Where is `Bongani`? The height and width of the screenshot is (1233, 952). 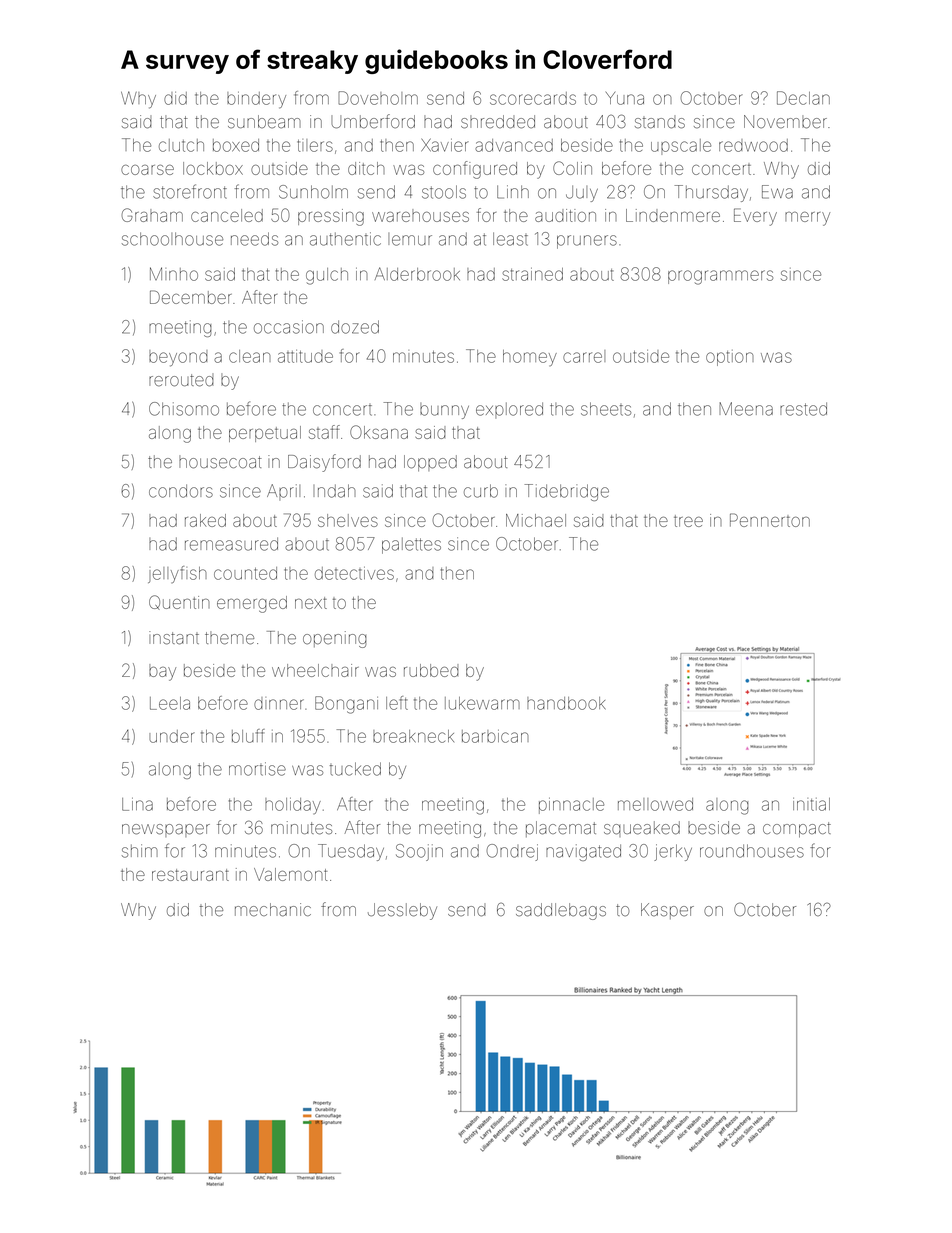 Bongani is located at coordinates (346, 705).
